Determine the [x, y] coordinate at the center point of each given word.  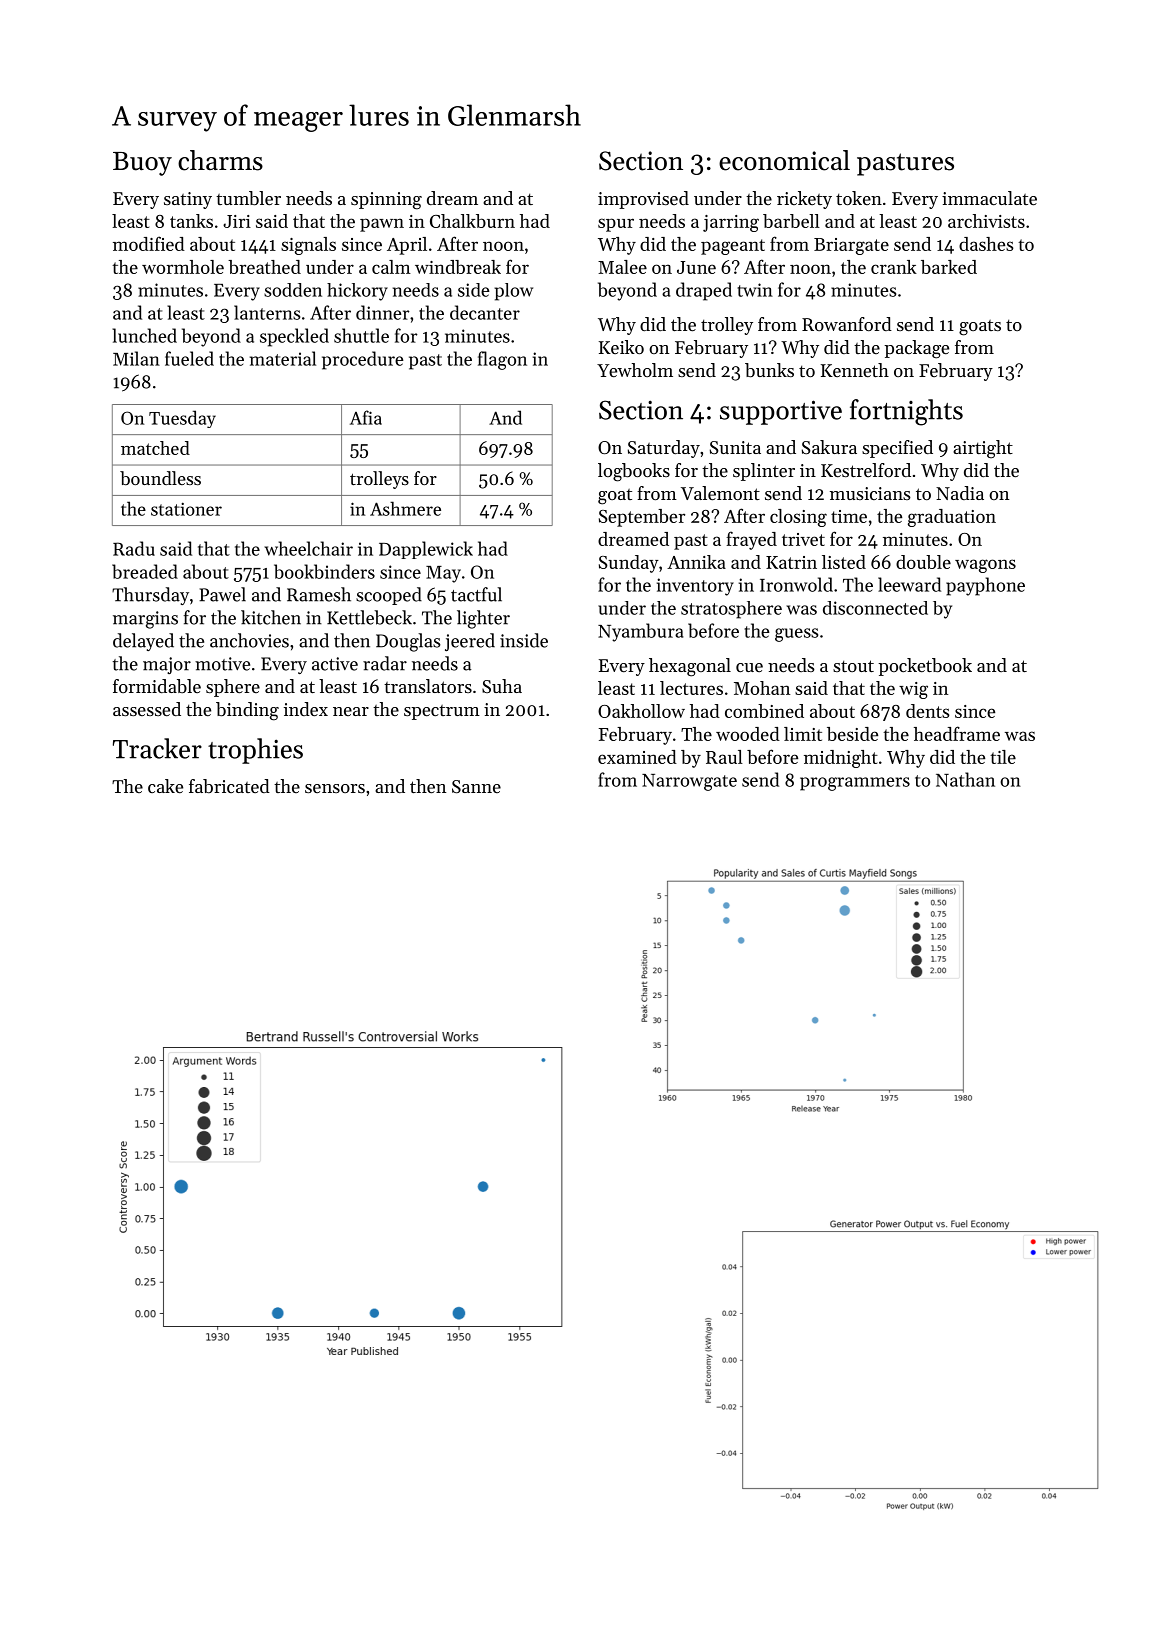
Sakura [829, 447]
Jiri [237, 221]
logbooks [634, 472]
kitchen [271, 617]
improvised [643, 200]
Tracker [157, 748]
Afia [366, 417]
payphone [985, 586]
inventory [695, 587]
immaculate [989, 198]
